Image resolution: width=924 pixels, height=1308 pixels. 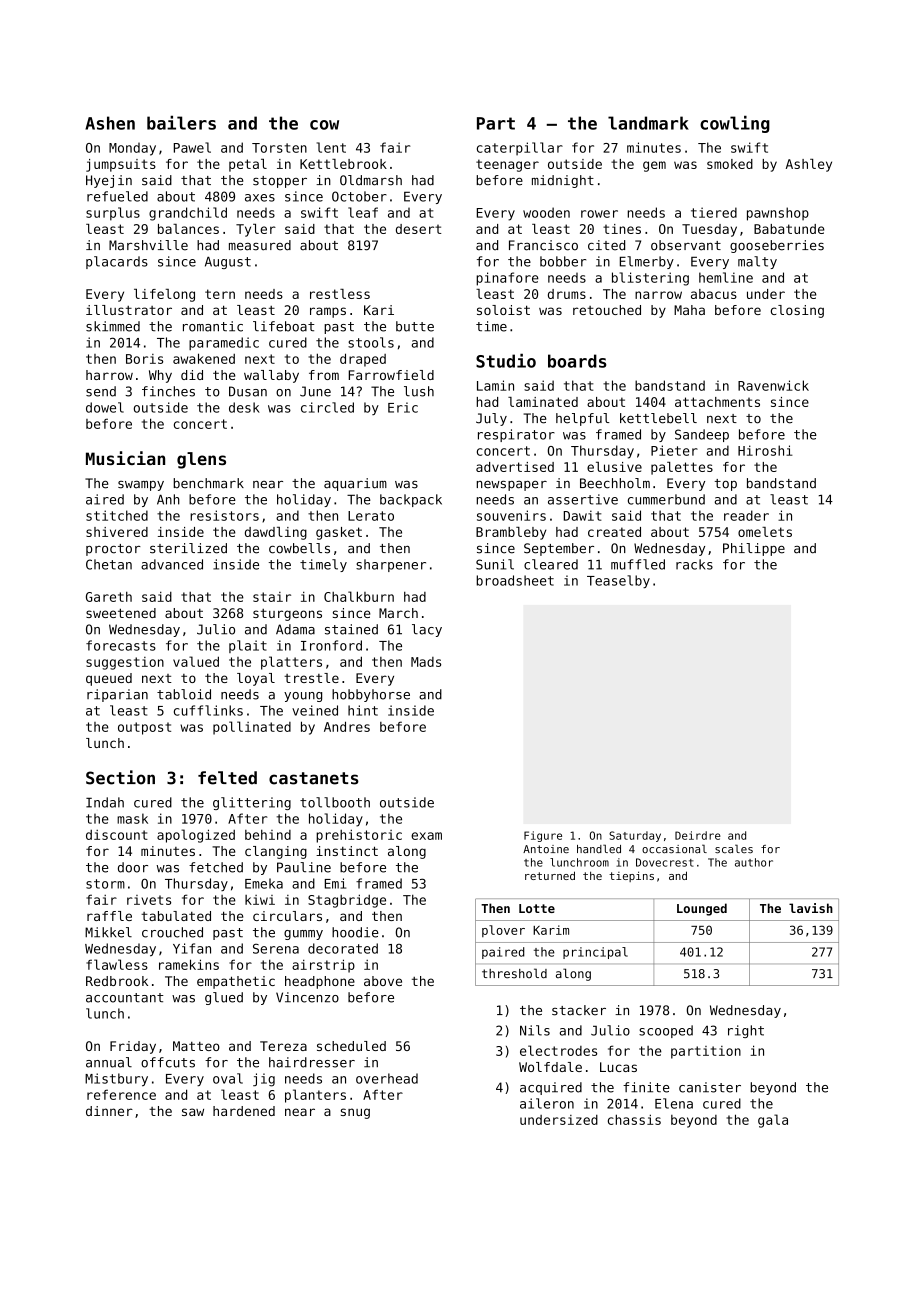 What do you see at coordinates (765, 450) in the image?
I see `Hiroshi` at bounding box center [765, 450].
